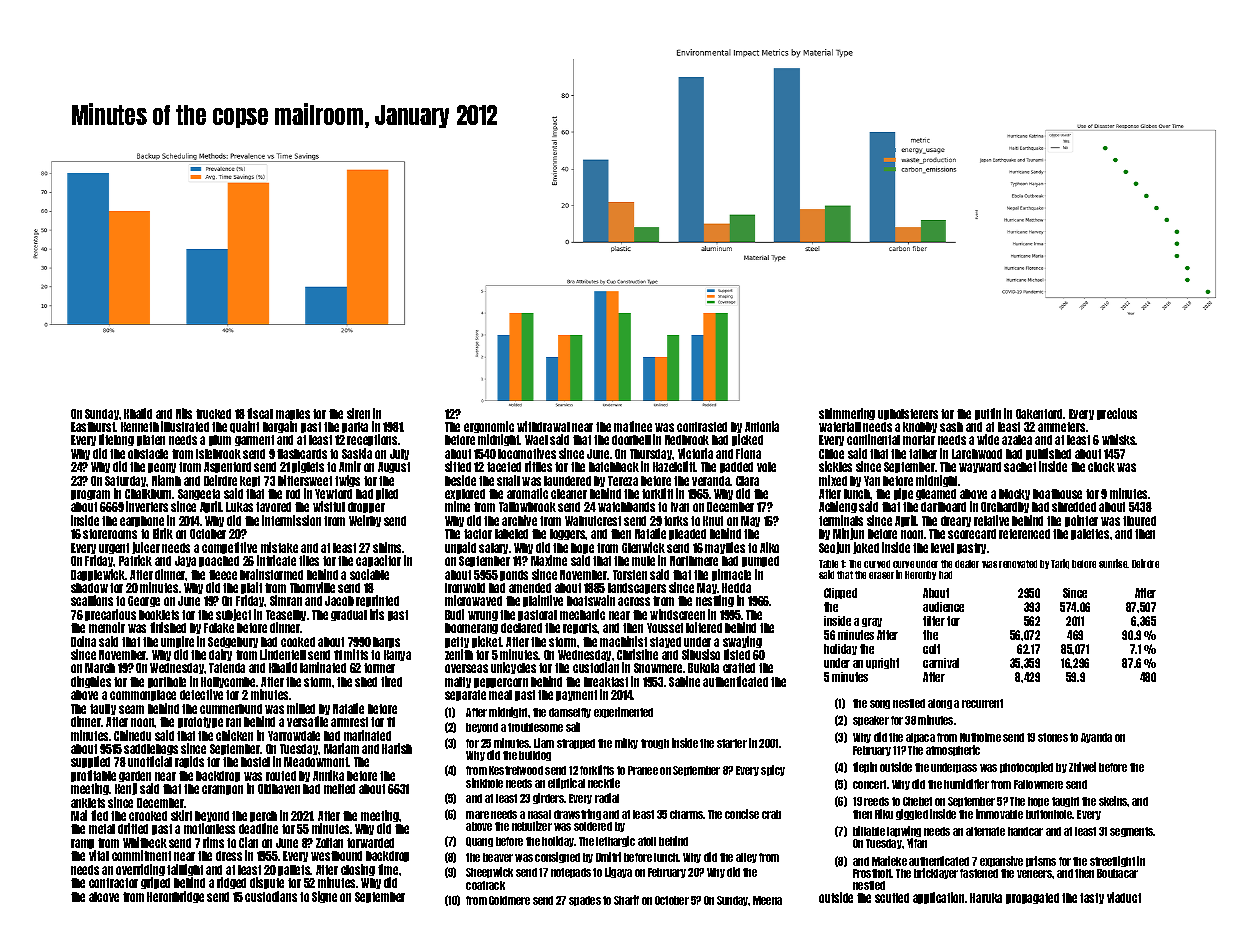 This screenshot has width=1233, height=952. Describe the element at coordinates (908, 414) in the screenshot. I see `upholsterers` at that location.
